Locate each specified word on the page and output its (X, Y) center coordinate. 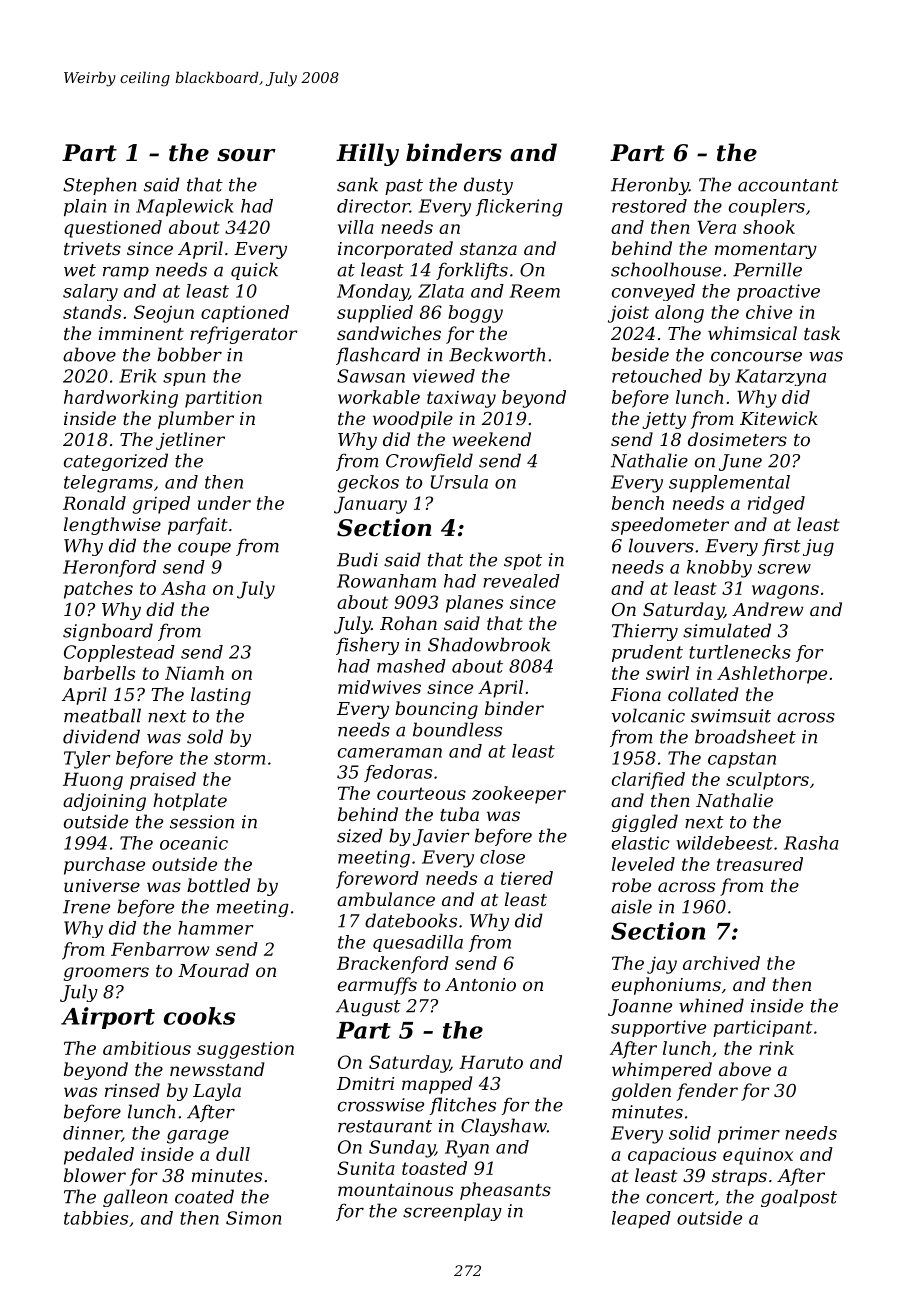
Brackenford (393, 965)
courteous (421, 793)
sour (246, 155)
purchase (104, 866)
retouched (657, 376)
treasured (760, 864)
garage (198, 1137)
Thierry (645, 632)
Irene (86, 907)
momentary (766, 251)
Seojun (164, 314)
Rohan (408, 623)
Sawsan (371, 376)
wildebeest (724, 843)
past (404, 187)
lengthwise (112, 526)
